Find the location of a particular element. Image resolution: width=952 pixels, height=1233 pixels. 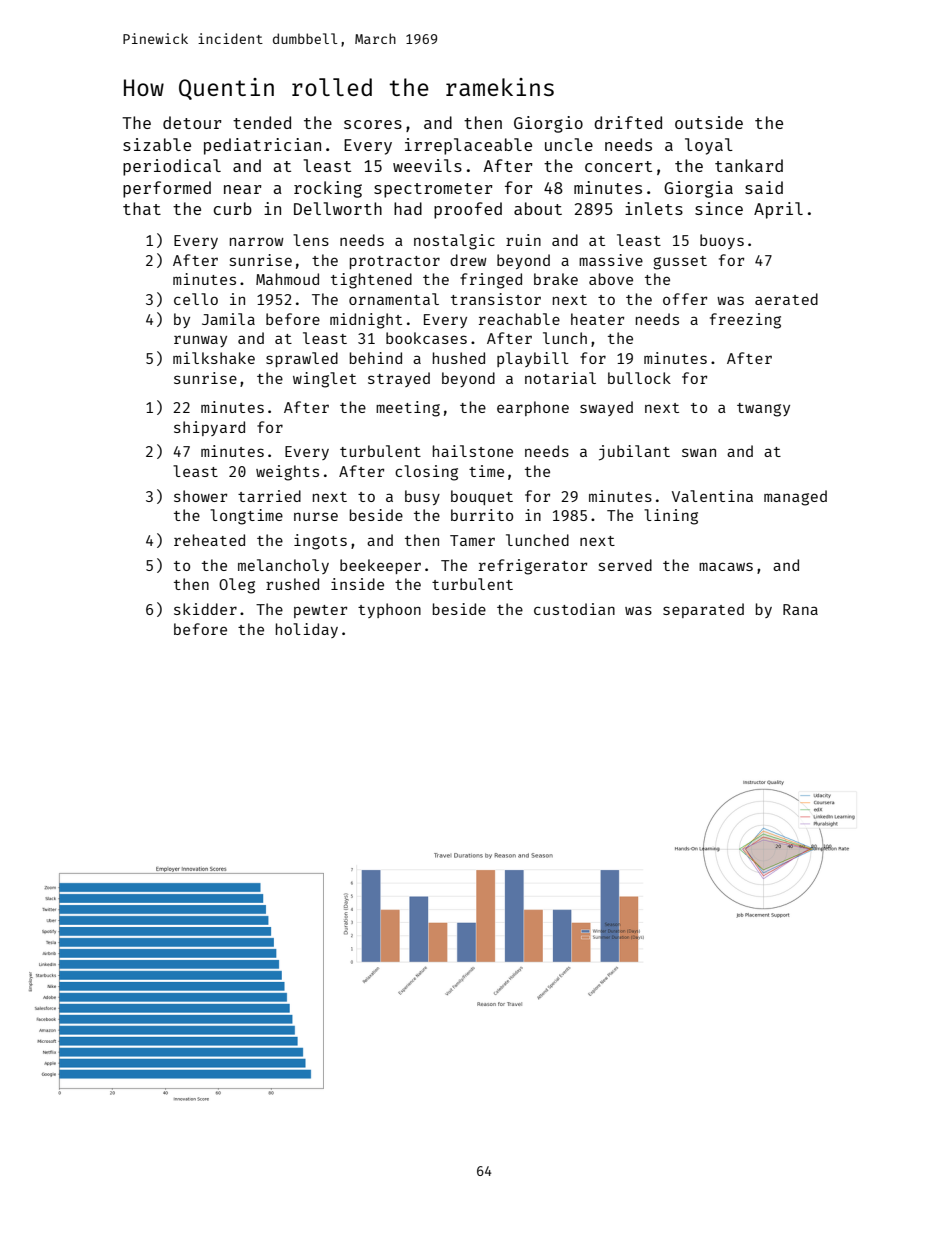

Tamer is located at coordinates (472, 540).
